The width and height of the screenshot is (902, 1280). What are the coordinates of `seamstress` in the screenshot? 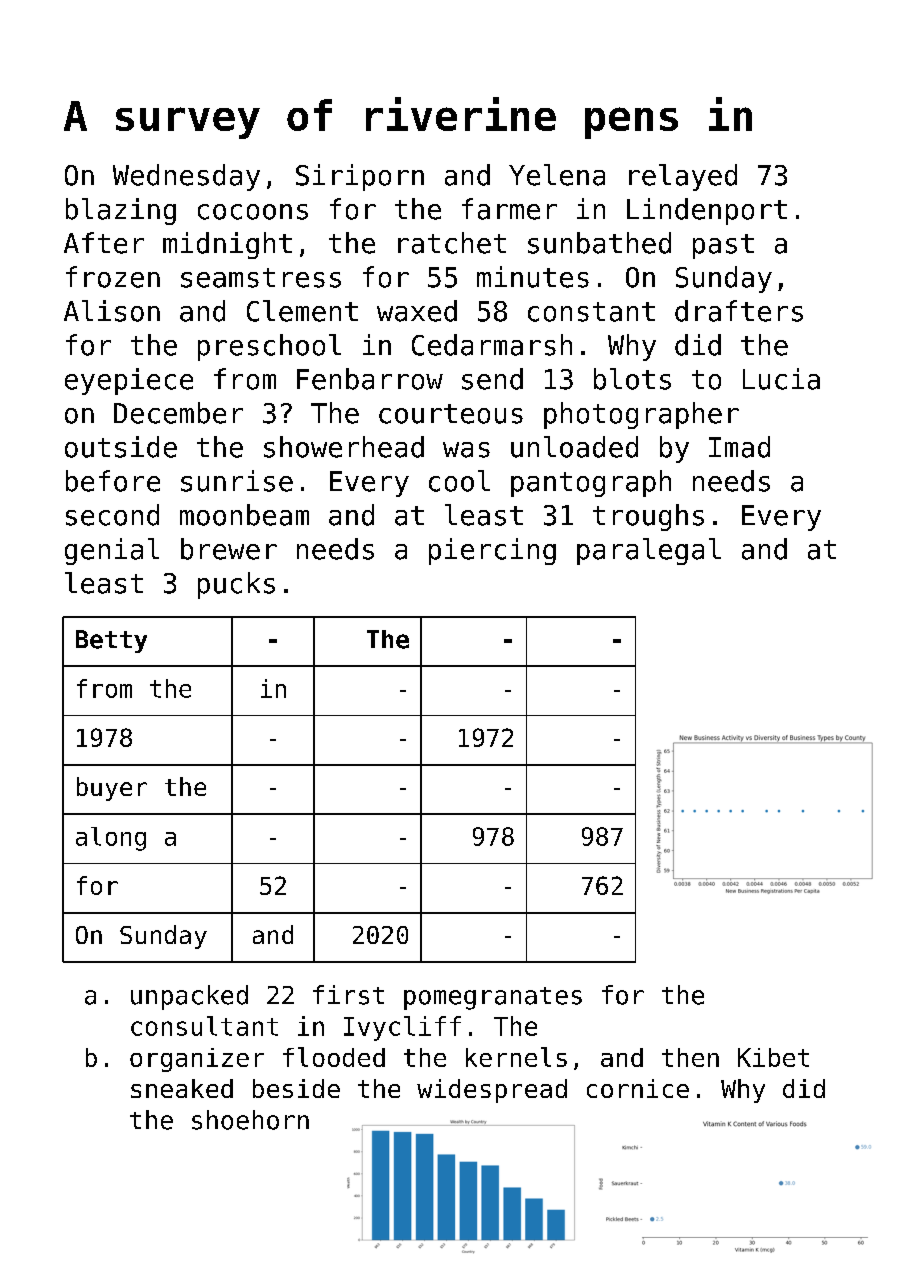 It's located at (261, 278).
